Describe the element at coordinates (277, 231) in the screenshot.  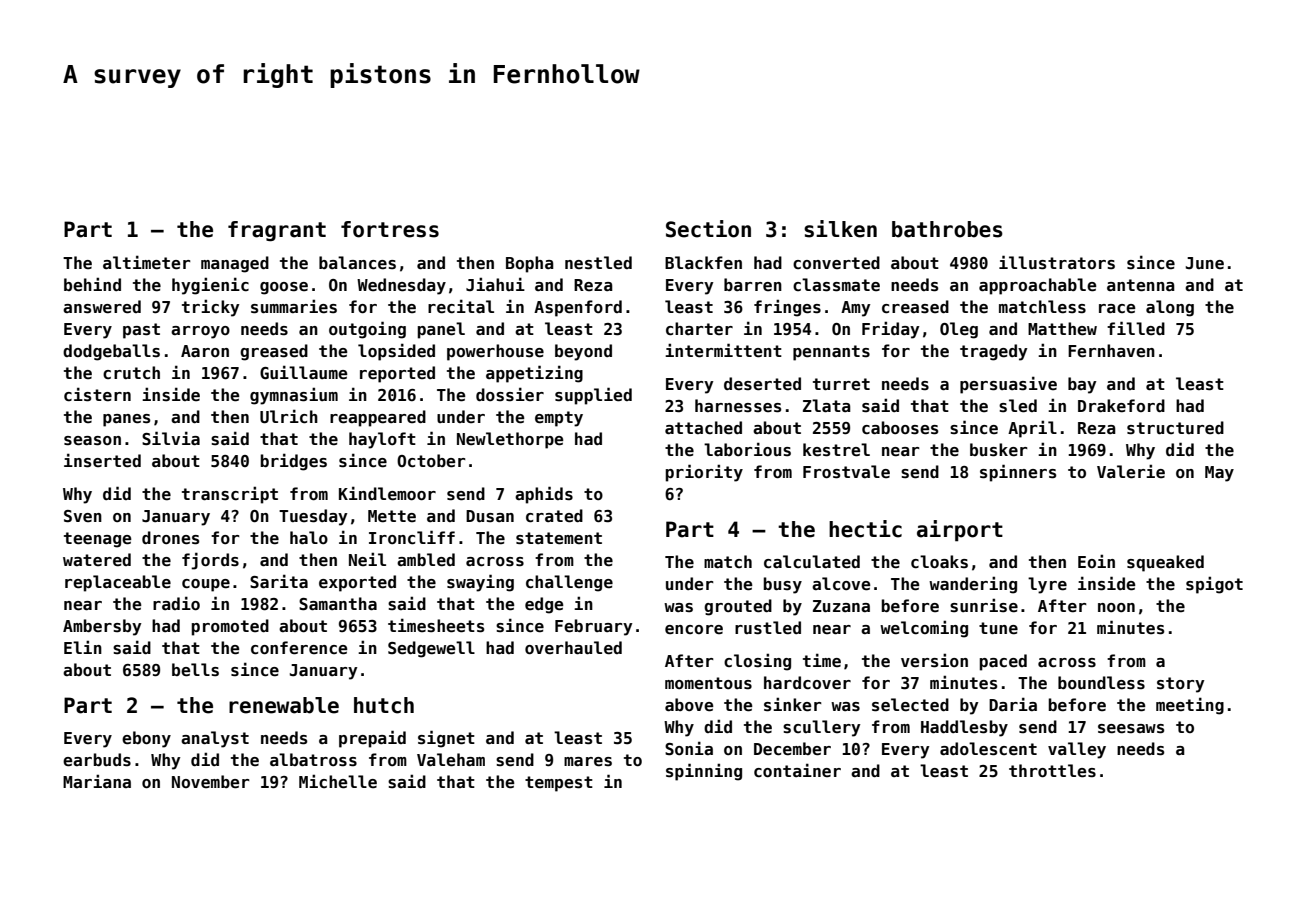
I see `fragrant` at that location.
